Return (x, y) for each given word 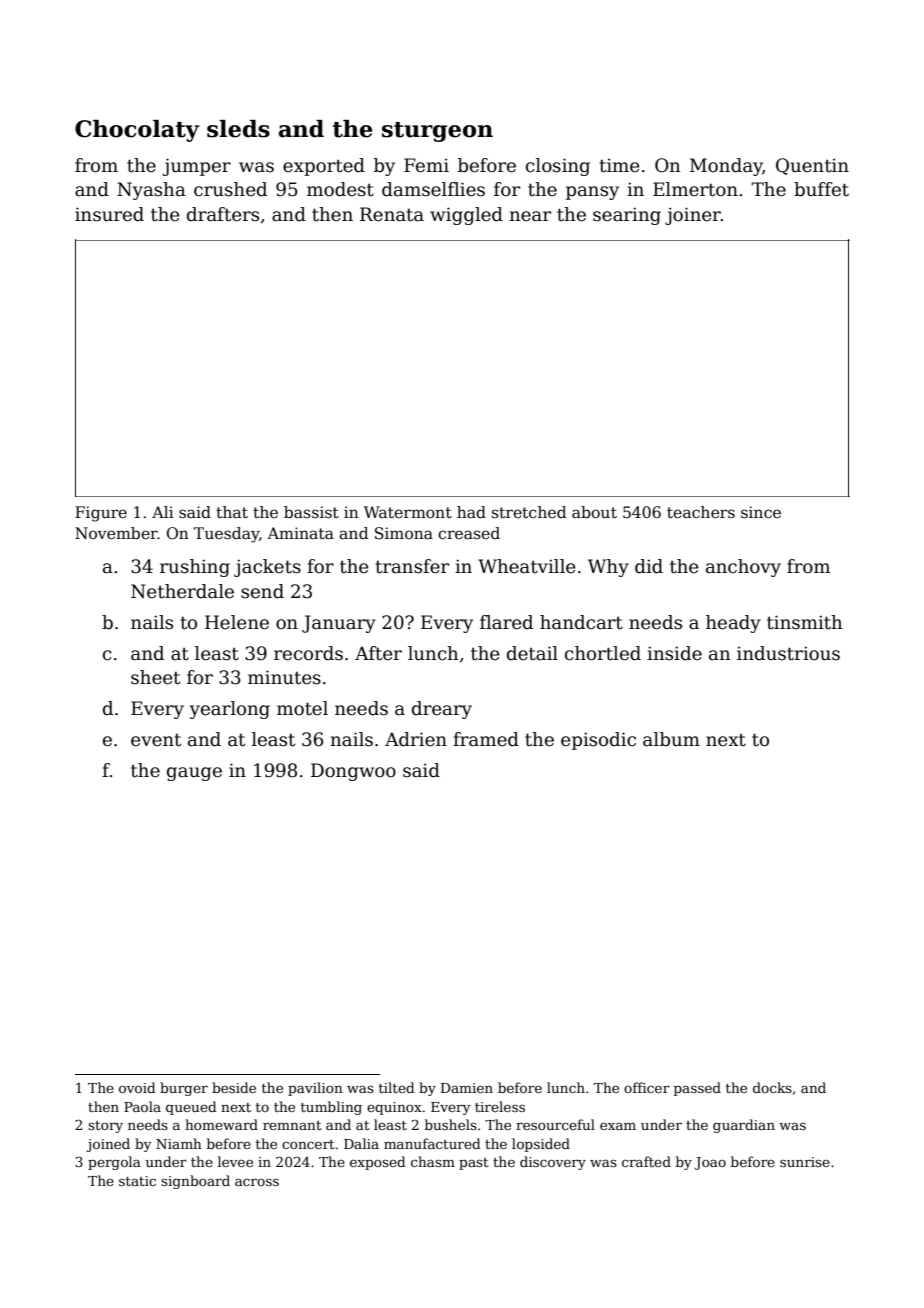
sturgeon (437, 132)
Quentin (812, 166)
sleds (238, 129)
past (474, 1164)
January (339, 624)
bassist (311, 512)
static (137, 1181)
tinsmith (805, 622)
